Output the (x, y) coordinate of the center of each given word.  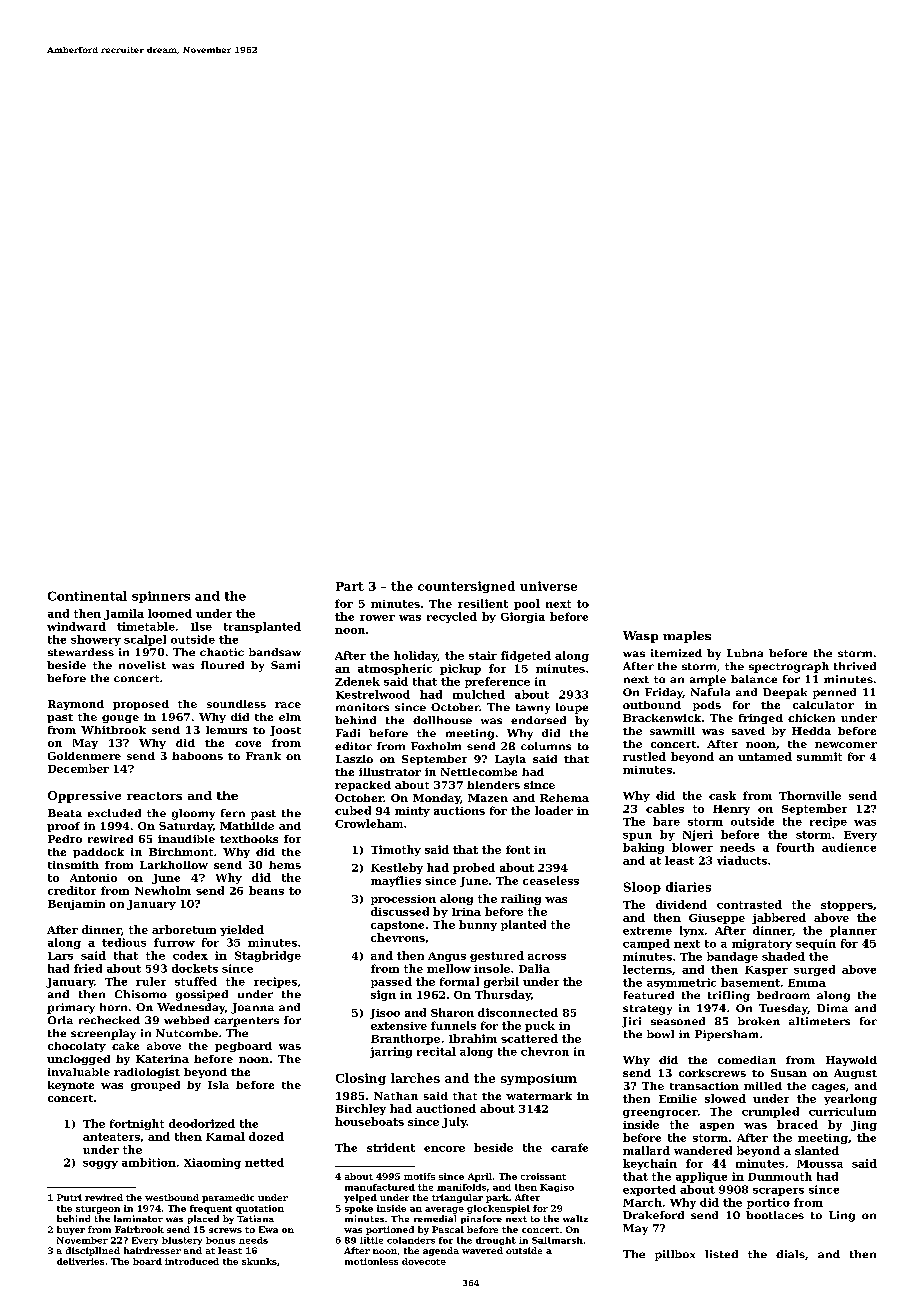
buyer (71, 1230)
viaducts (742, 860)
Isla (218, 1085)
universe (548, 586)
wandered (703, 1150)
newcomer (846, 745)
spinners (161, 597)
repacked (363, 786)
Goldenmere (84, 756)
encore (444, 1149)
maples (687, 637)
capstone (397, 926)
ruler (151, 981)
